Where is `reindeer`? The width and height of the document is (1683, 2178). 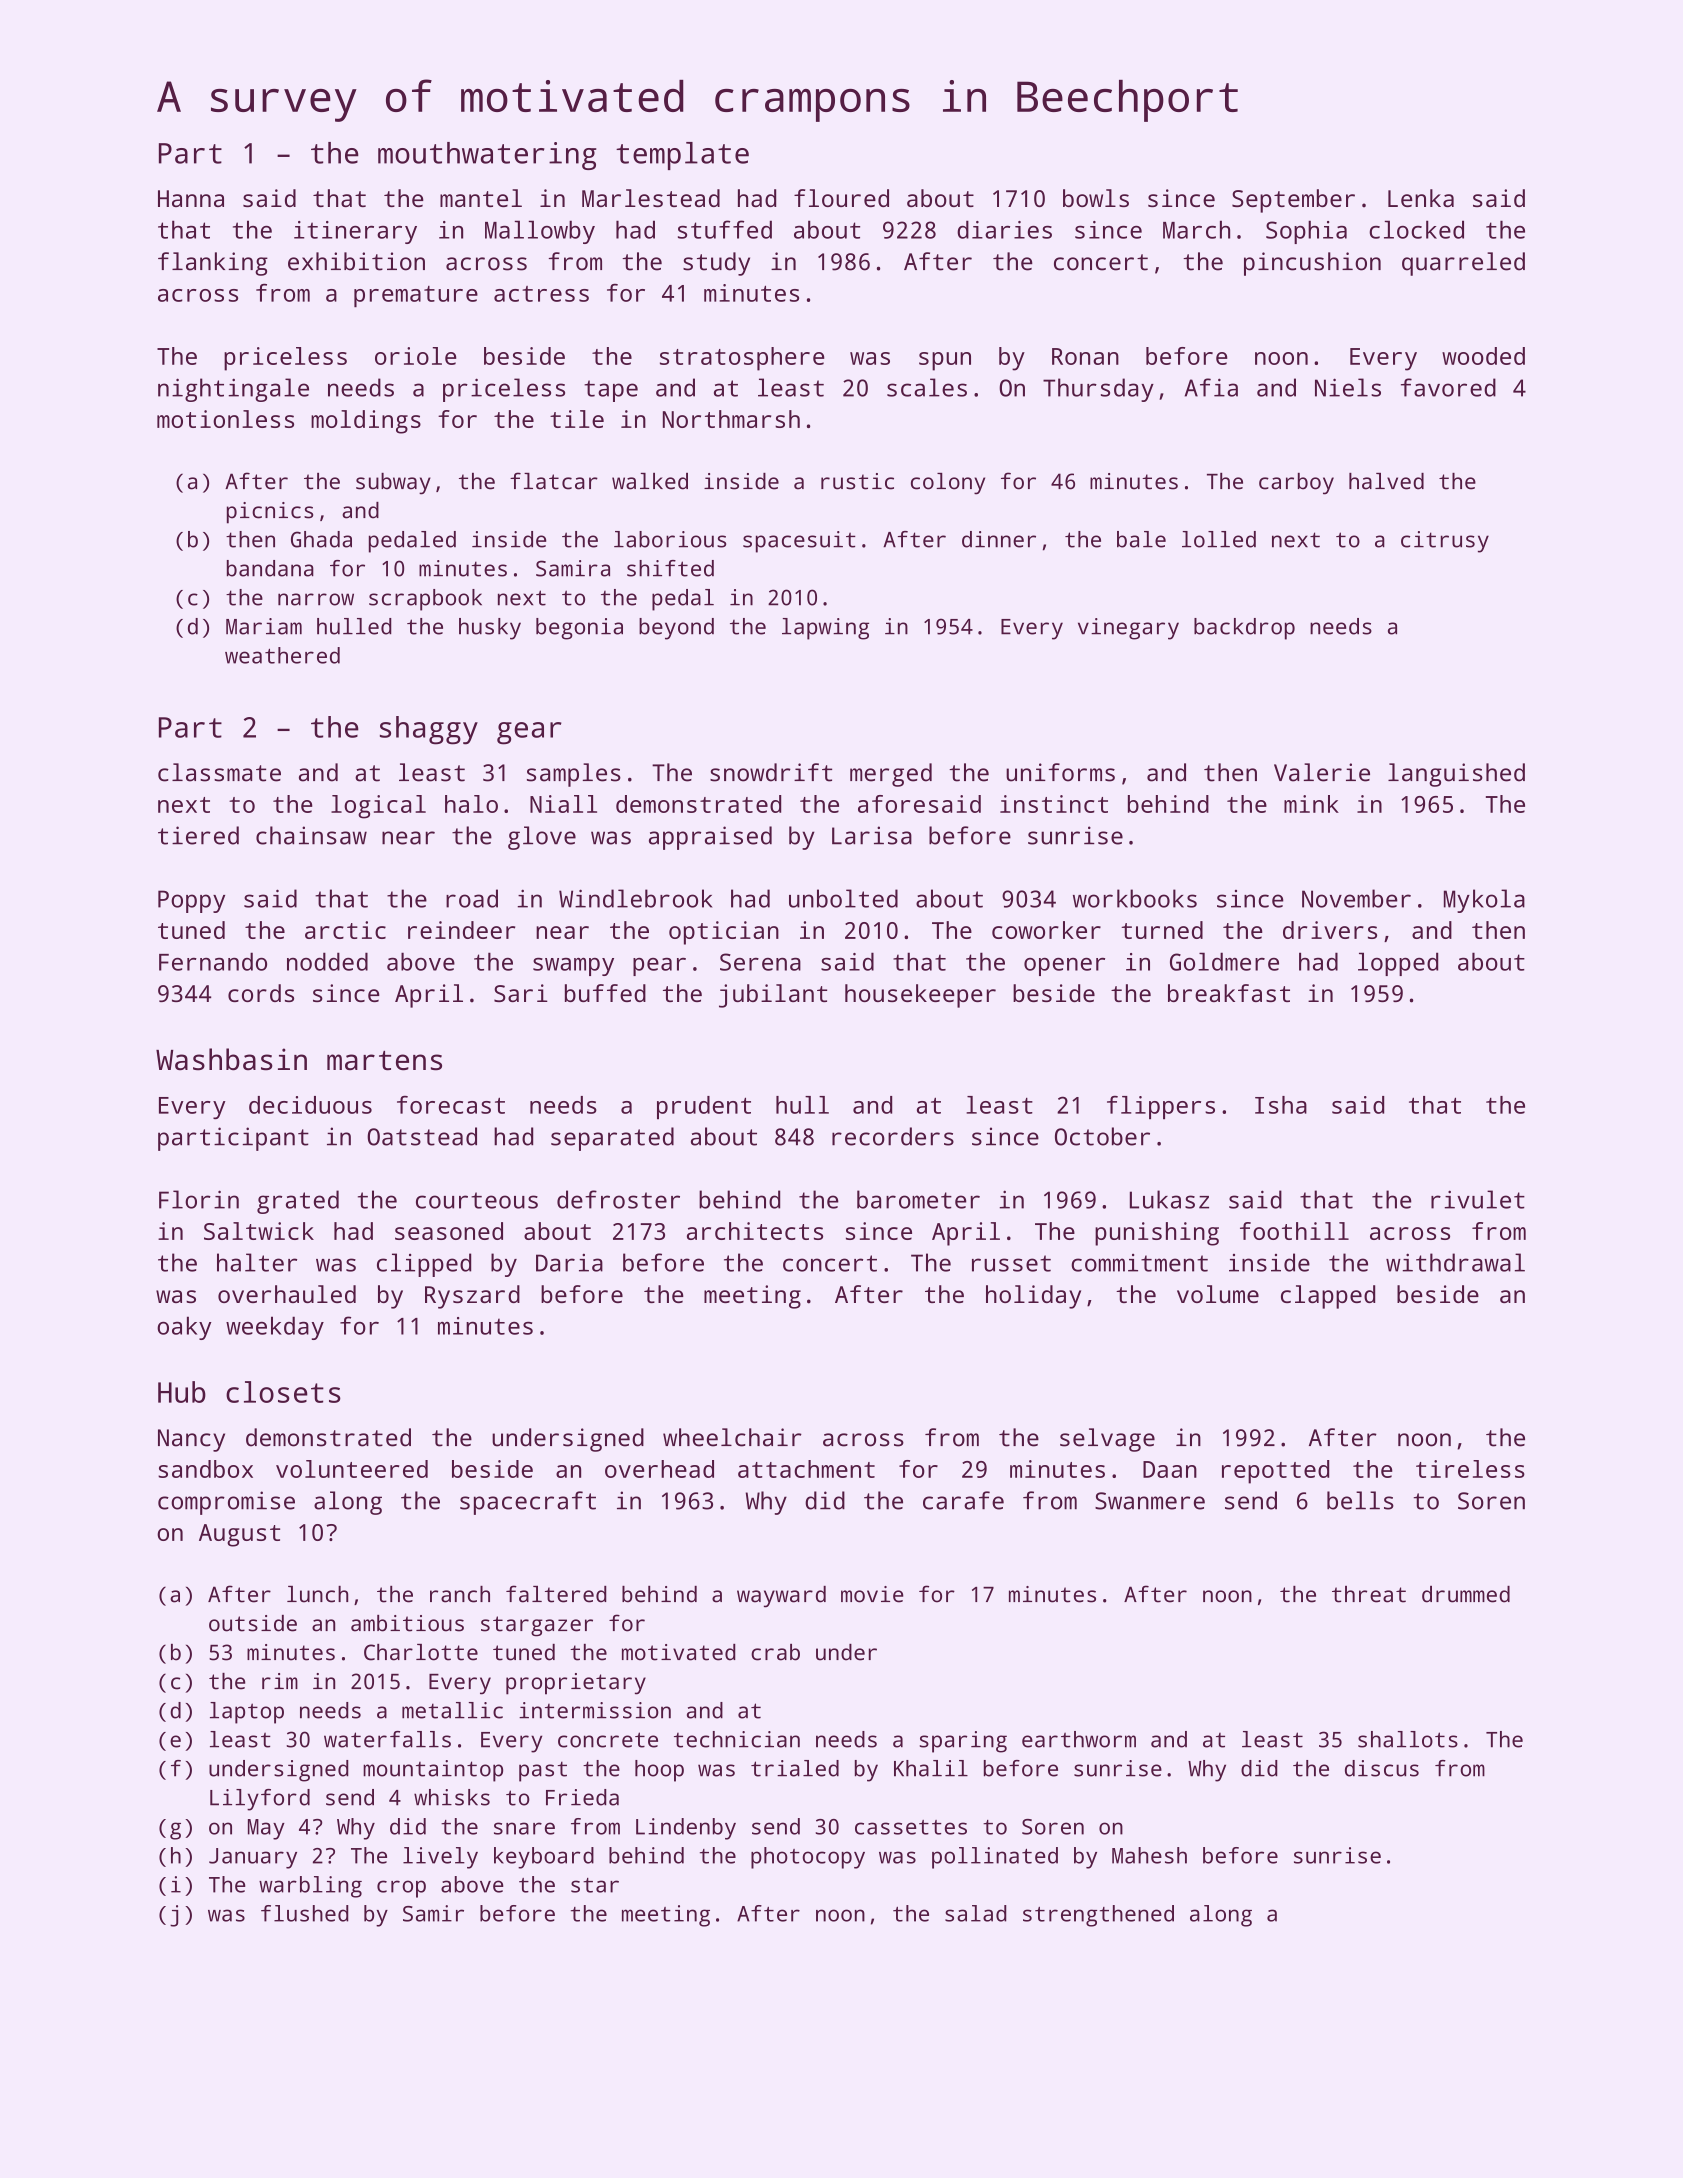 reindeer is located at coordinates (461, 930).
